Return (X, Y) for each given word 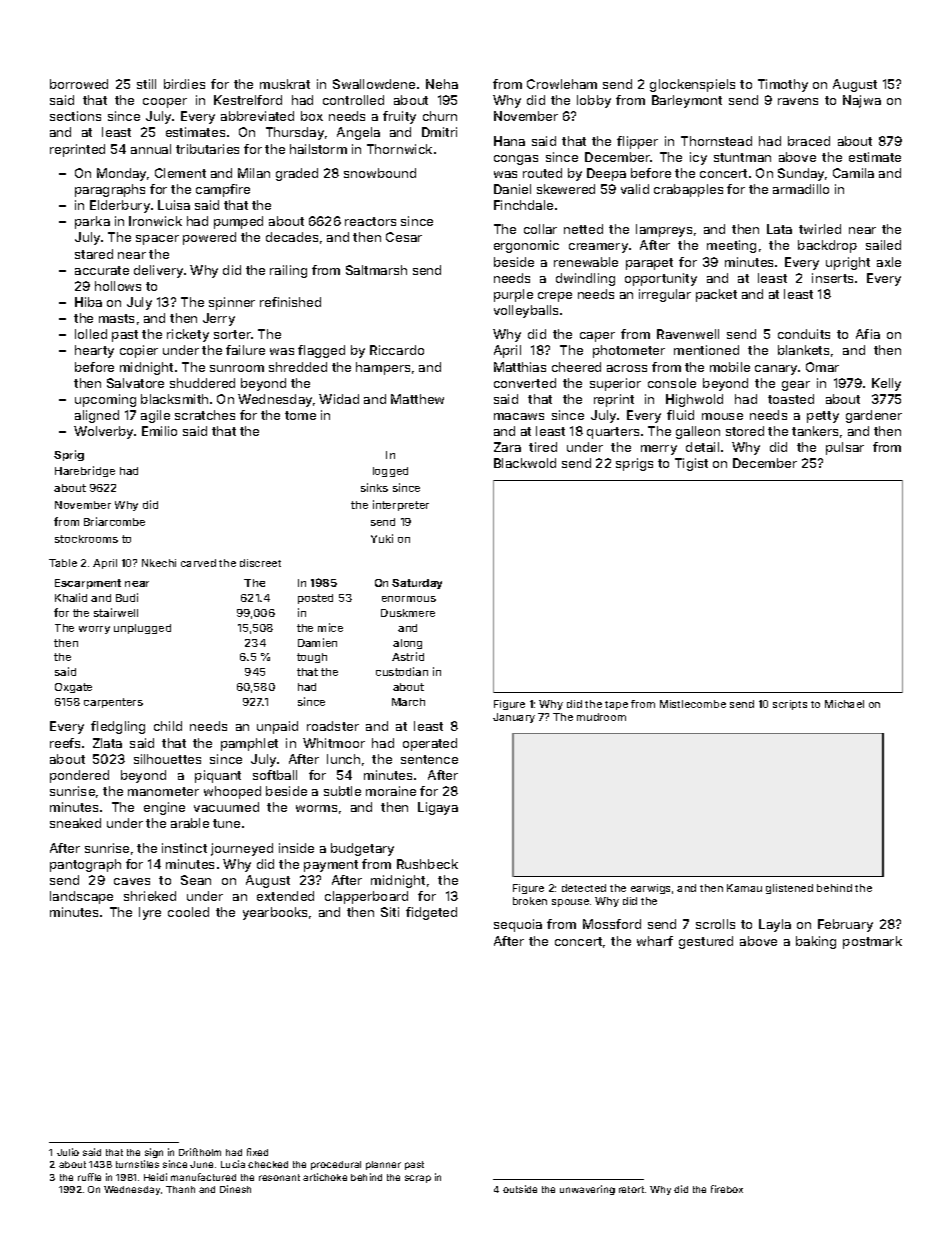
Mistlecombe (693, 704)
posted (315, 599)
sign (154, 1153)
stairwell (116, 612)
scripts (790, 705)
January (514, 718)
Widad (339, 399)
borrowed (79, 84)
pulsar (845, 448)
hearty (94, 351)
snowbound (380, 173)
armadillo (801, 189)
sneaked (75, 823)
